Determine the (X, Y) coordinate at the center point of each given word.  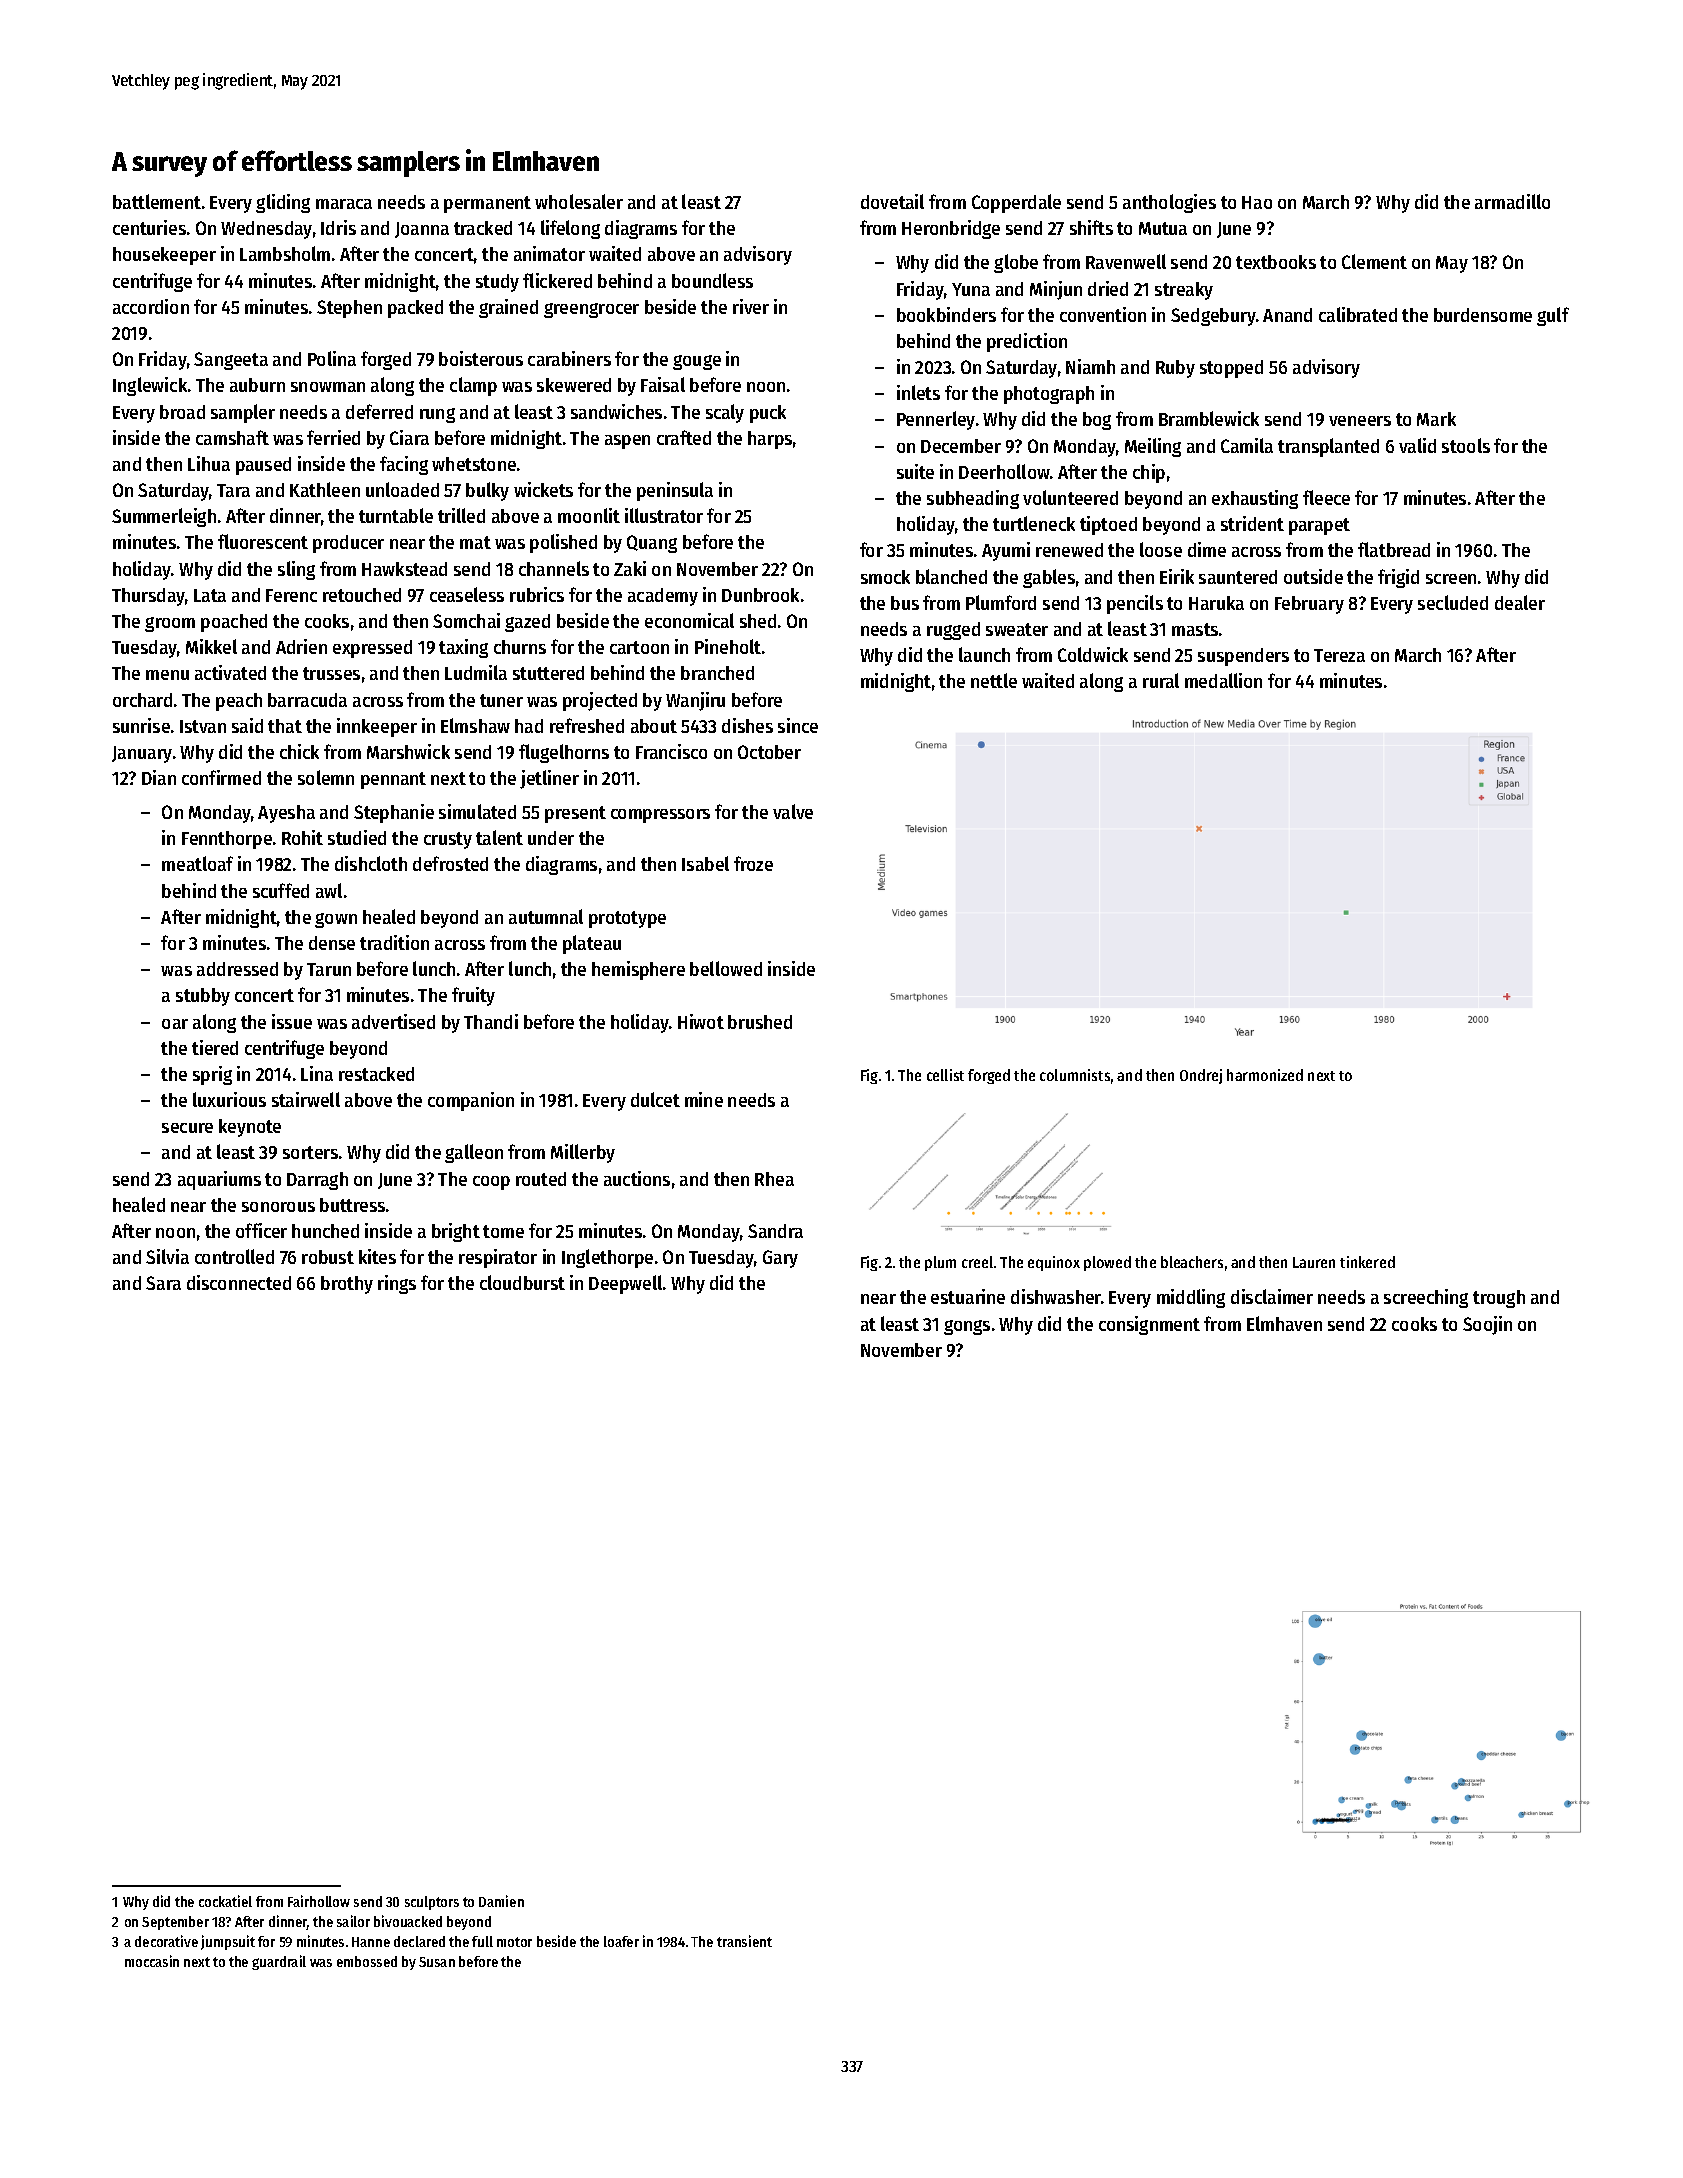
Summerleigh (164, 517)
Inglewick (150, 386)
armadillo (1512, 201)
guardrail (279, 1962)
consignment (1149, 1325)
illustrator (664, 515)
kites (377, 1256)
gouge (697, 362)
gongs (967, 1327)
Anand (1287, 315)
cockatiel (225, 1901)
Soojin (1487, 1325)
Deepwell (625, 1284)
